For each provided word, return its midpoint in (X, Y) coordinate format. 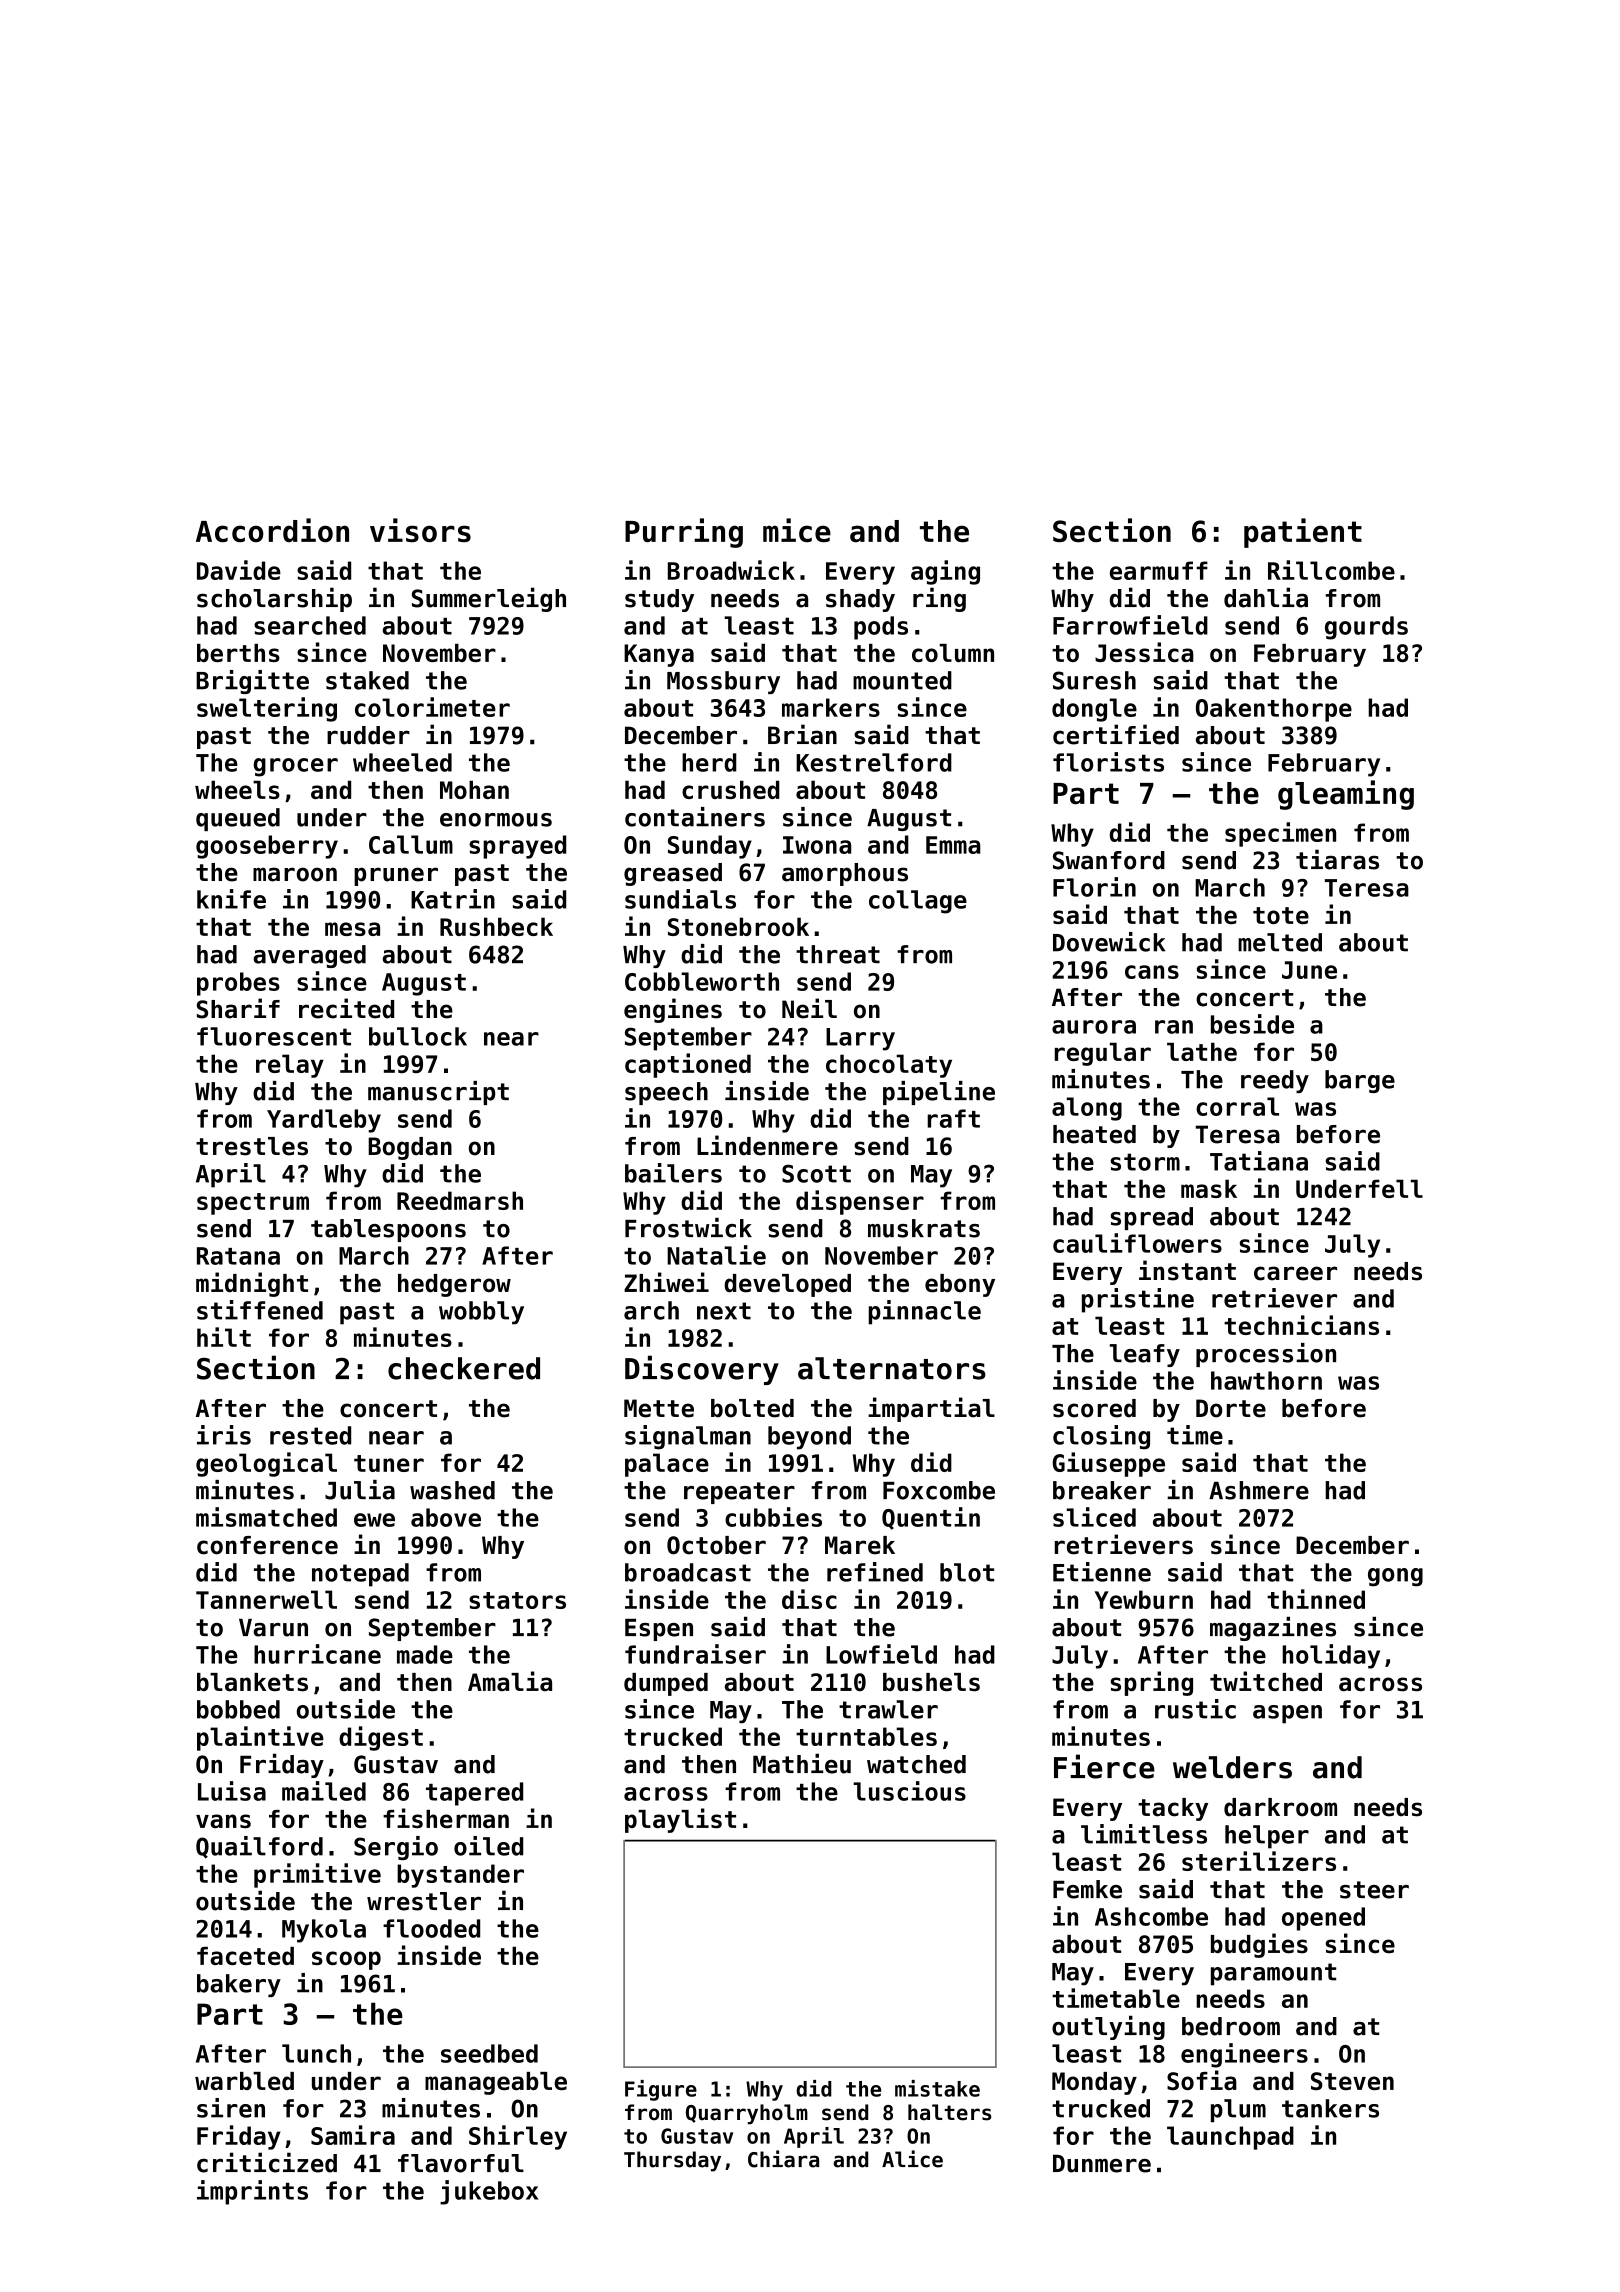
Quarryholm (747, 2114)
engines (673, 1010)
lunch (316, 2053)
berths (238, 653)
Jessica (1144, 652)
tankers (1330, 2108)
